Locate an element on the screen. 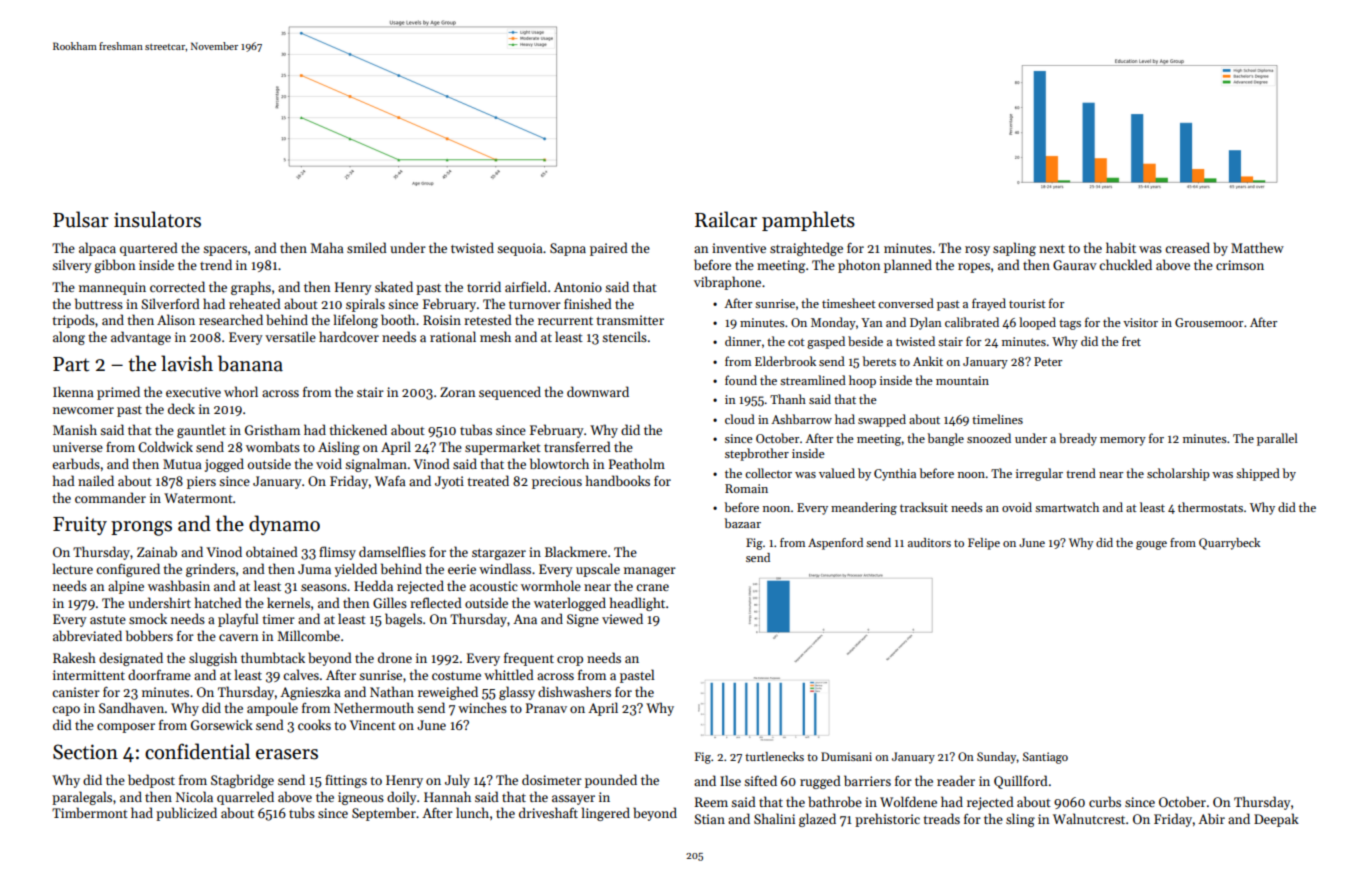 This screenshot has width=1372, height=887. Pulsar is located at coordinates (81, 219).
